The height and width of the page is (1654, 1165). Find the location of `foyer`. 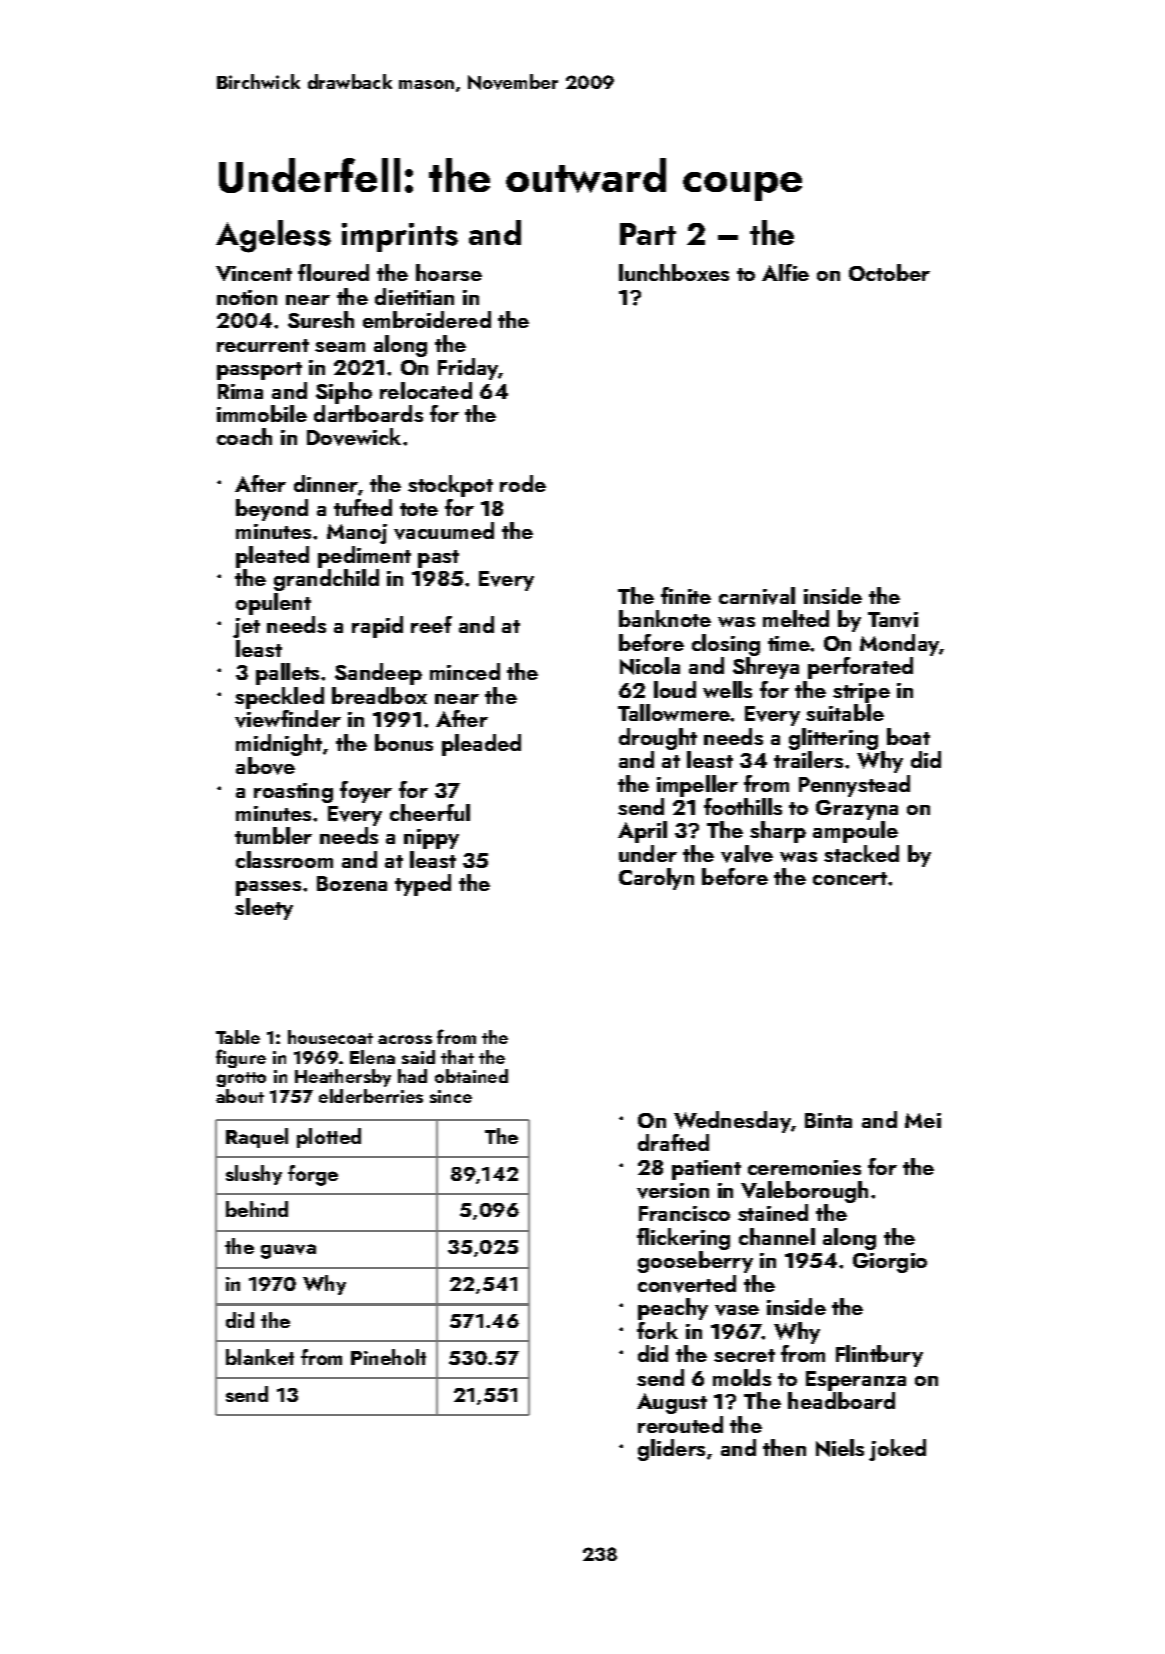

foyer is located at coordinates (366, 792).
